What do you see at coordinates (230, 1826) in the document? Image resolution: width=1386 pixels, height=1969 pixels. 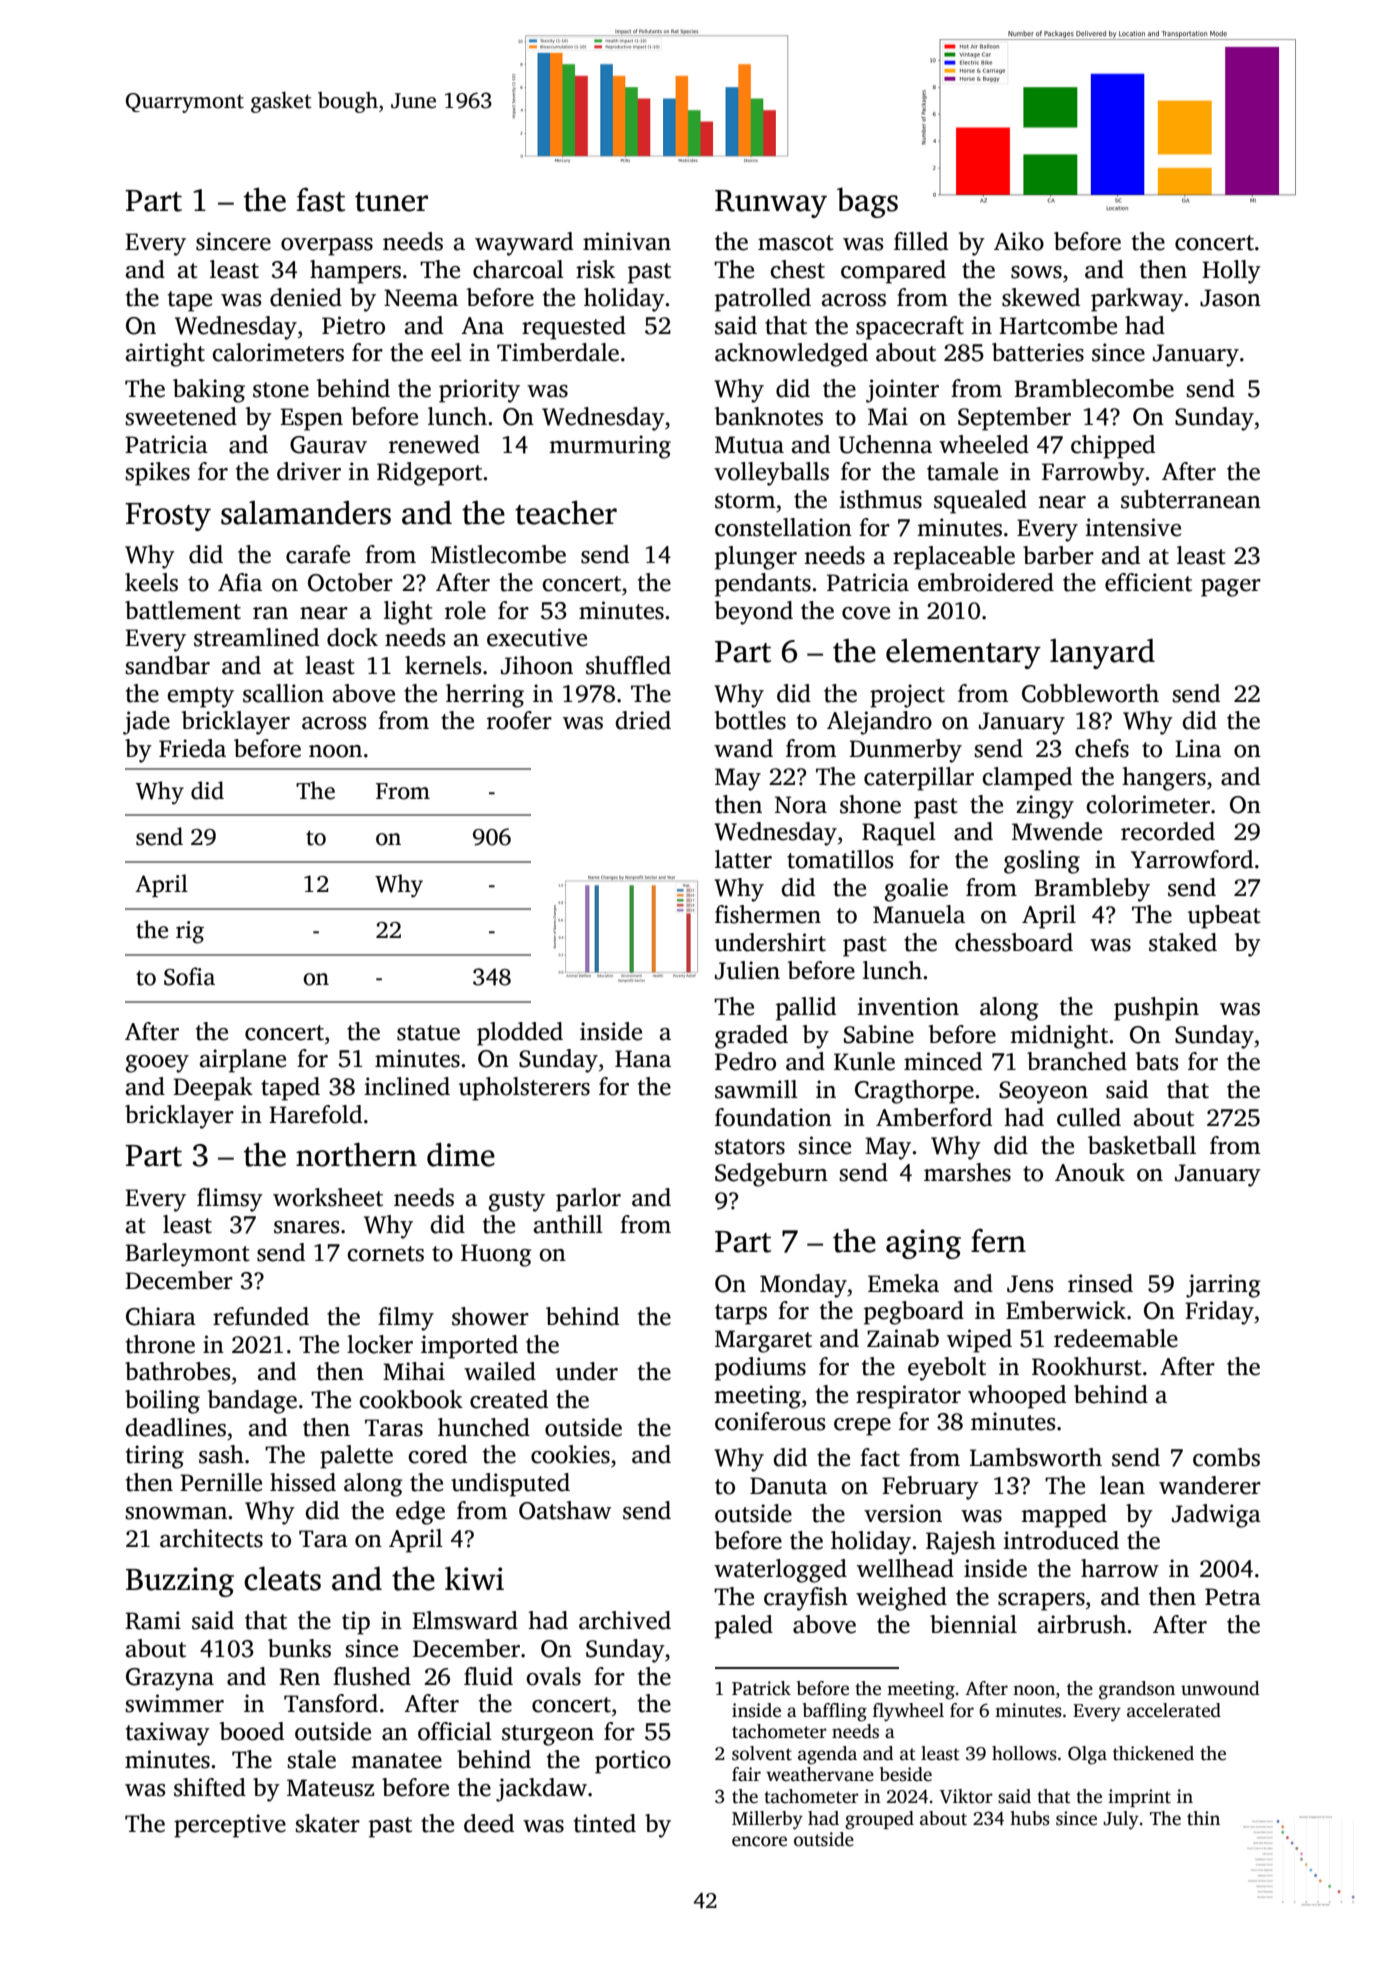 I see `perceptive` at bounding box center [230, 1826].
